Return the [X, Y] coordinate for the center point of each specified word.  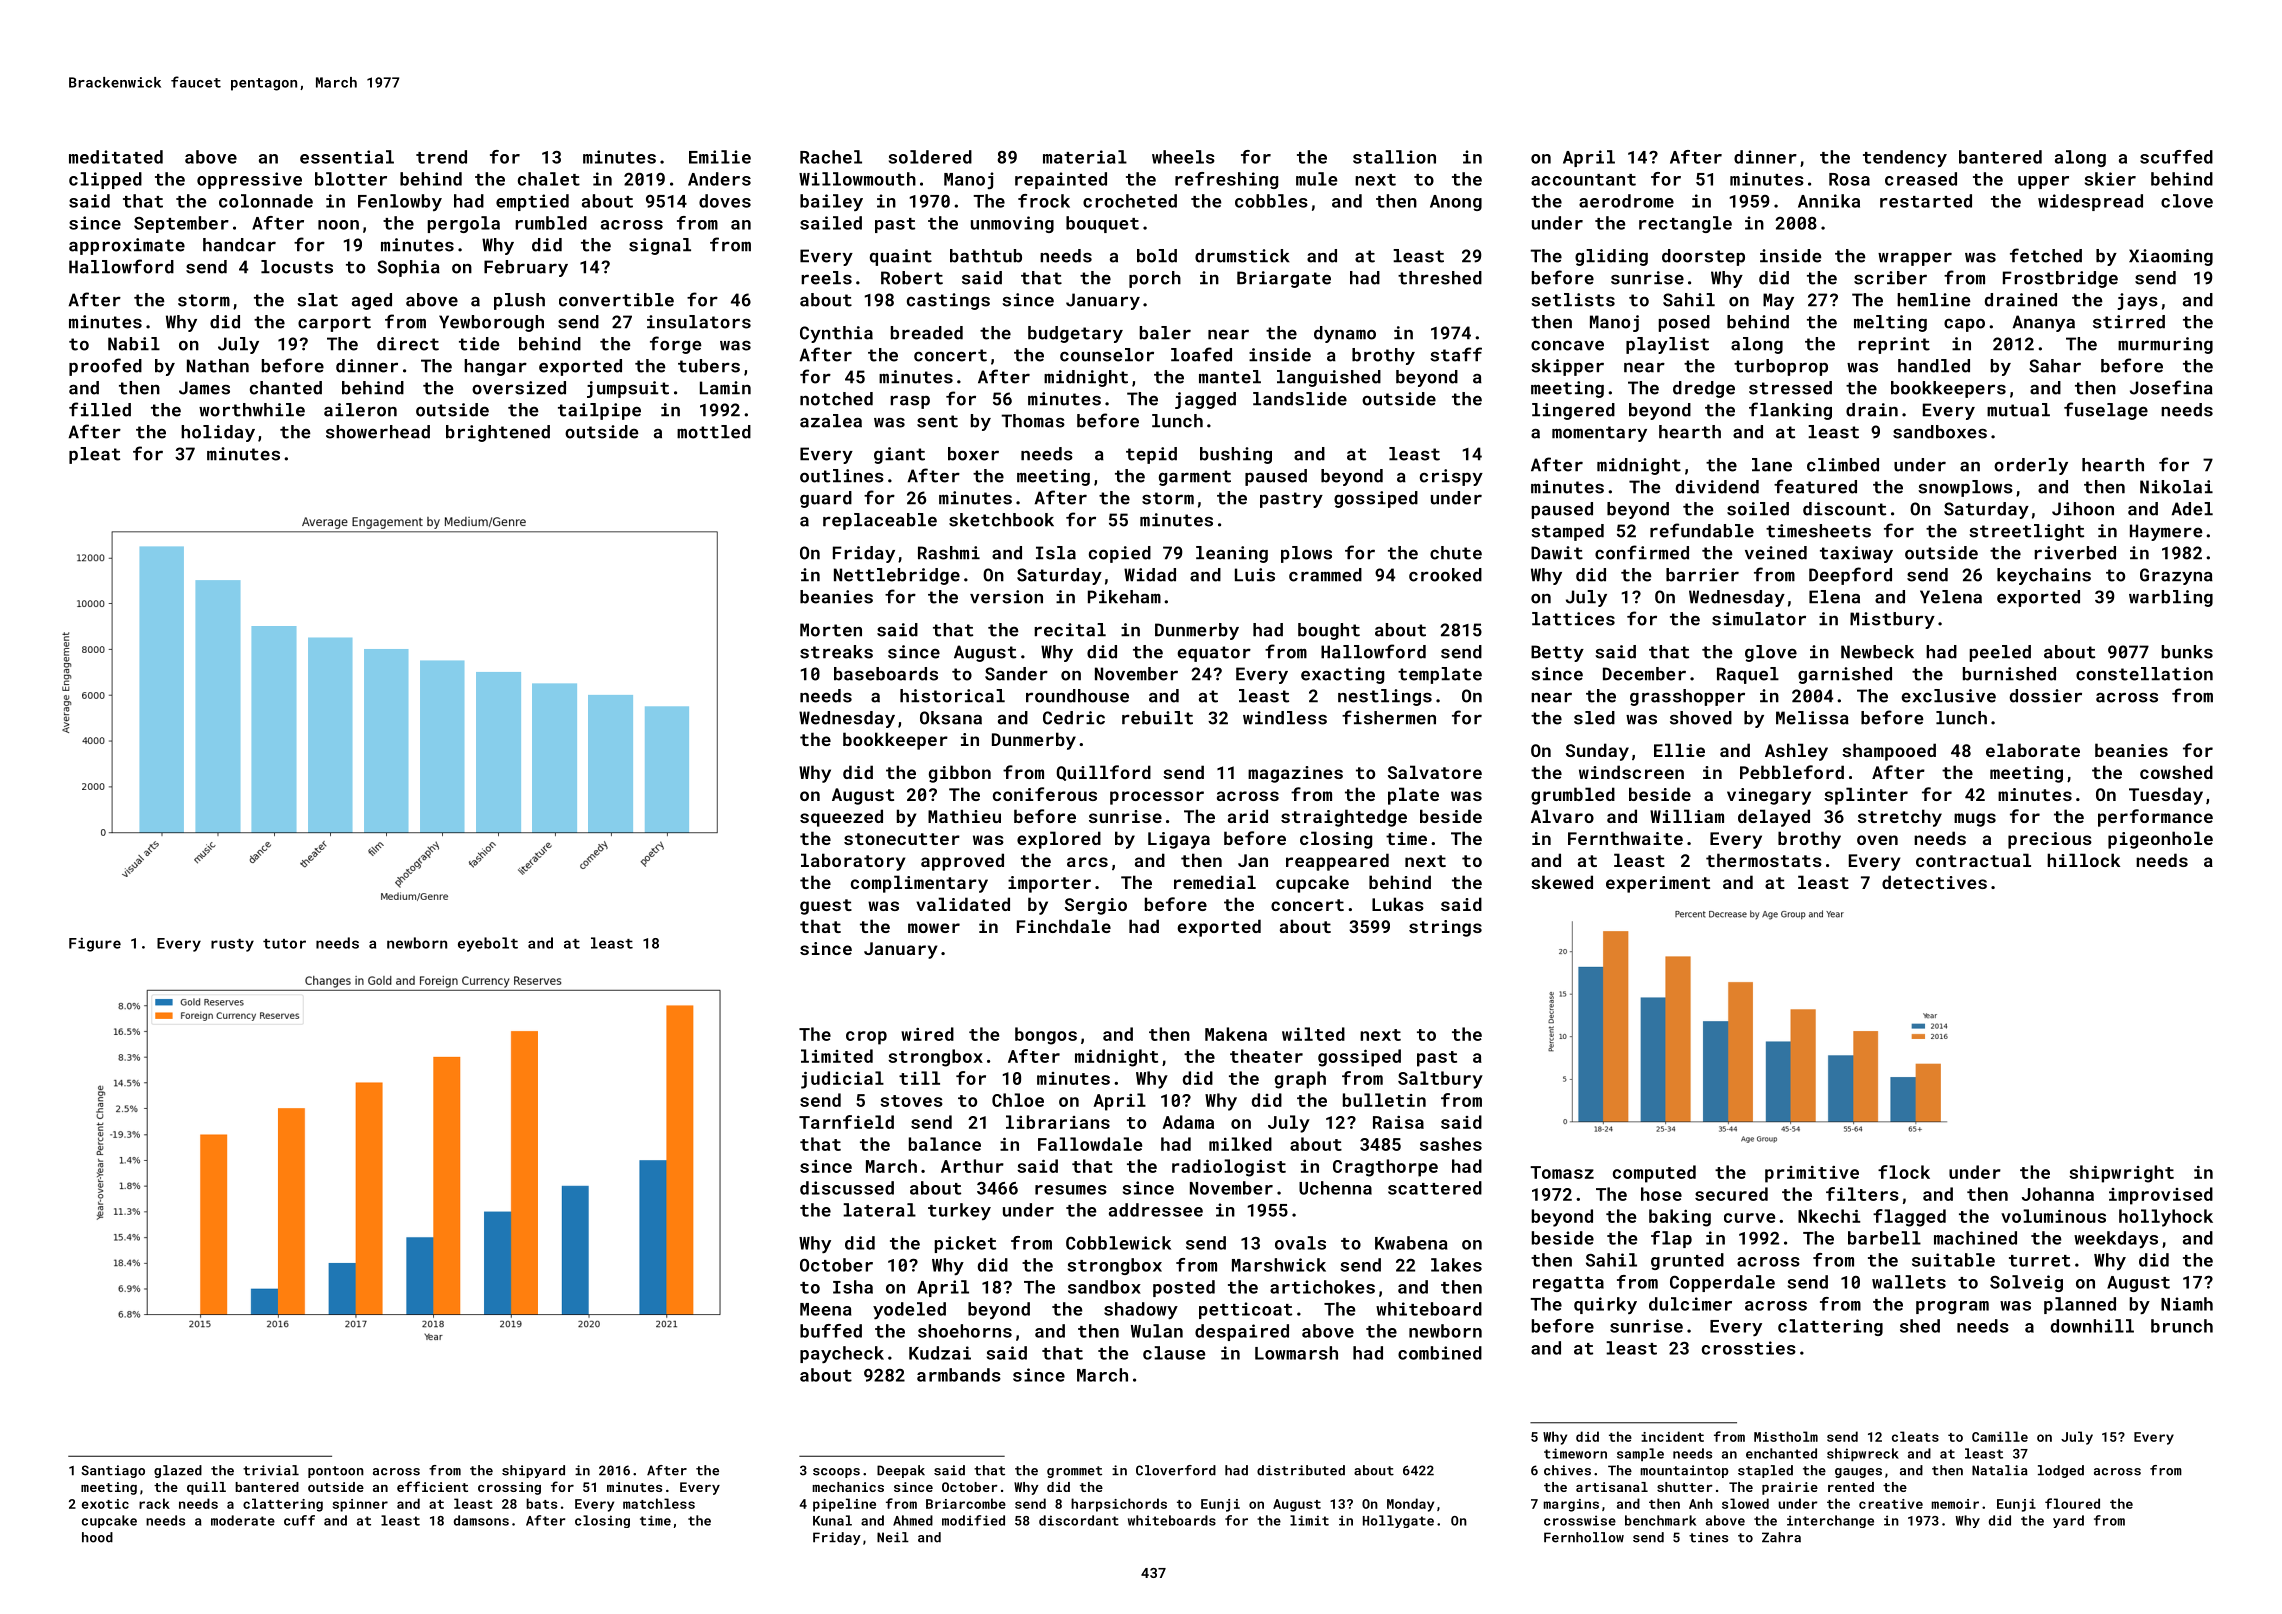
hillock [2084, 860]
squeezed [841, 818]
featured [1815, 486]
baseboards [886, 674]
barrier [1702, 575]
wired [927, 1034]
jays [2137, 301]
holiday [218, 433]
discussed [847, 1188]
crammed [1325, 575]
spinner [360, 1505]
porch [1155, 279]
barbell [1884, 1238]
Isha [853, 1287]
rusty [232, 945]
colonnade [266, 201]
